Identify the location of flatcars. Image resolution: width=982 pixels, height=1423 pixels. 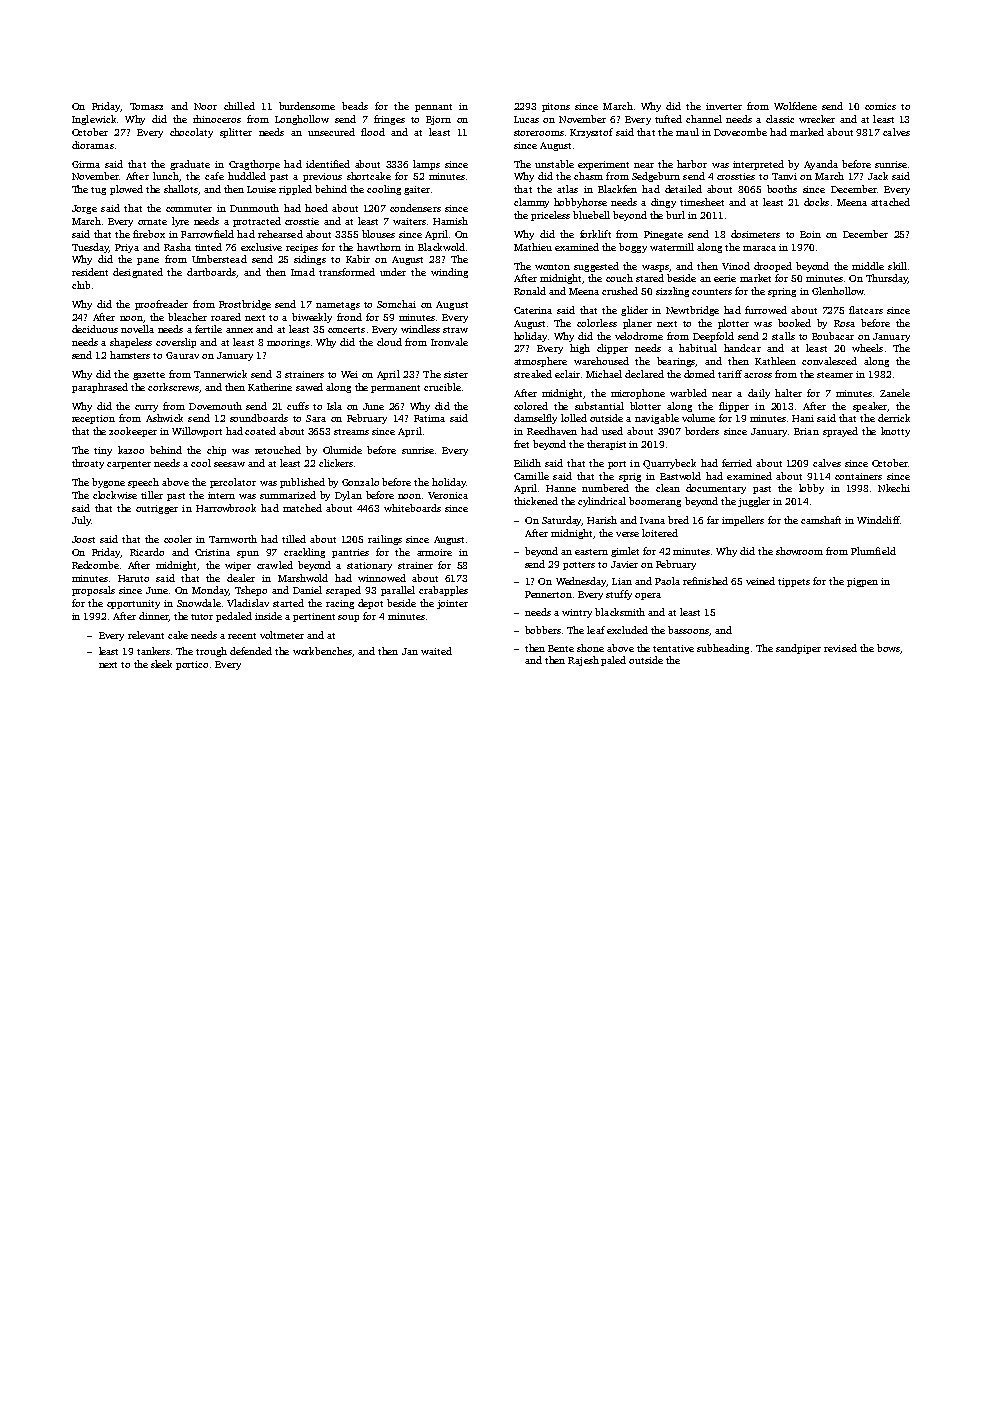
(866, 310).
